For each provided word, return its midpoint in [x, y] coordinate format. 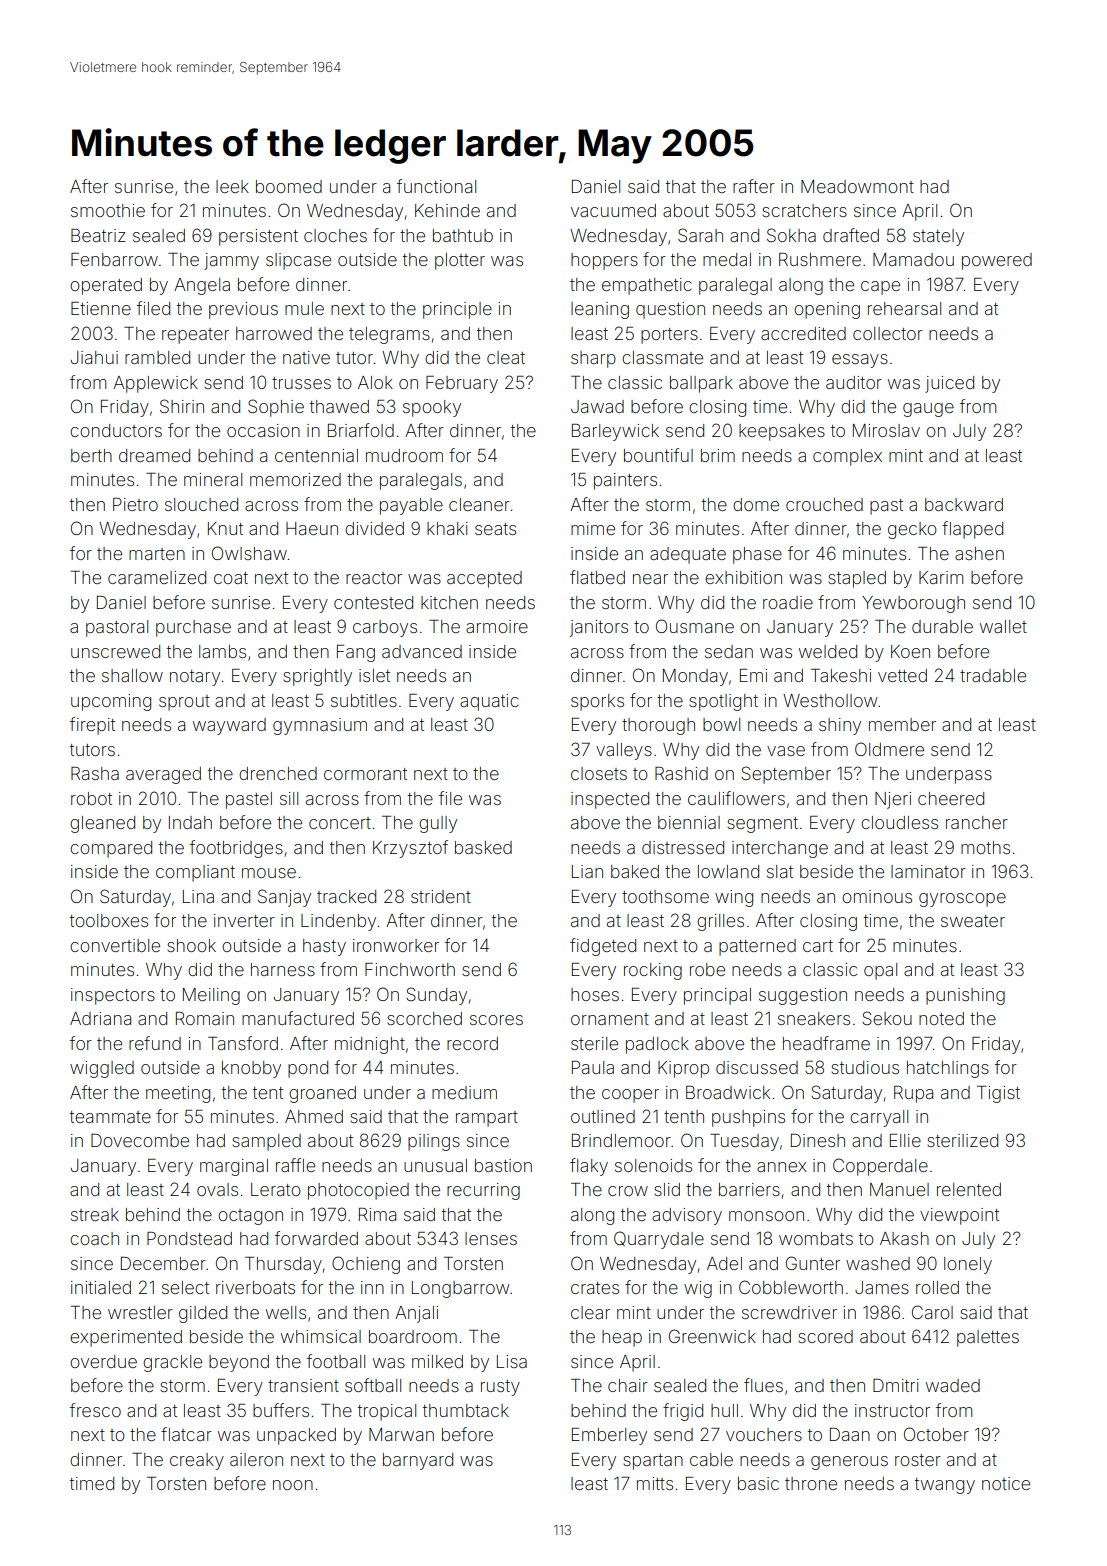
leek [232, 186]
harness [283, 969]
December [163, 1263]
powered [997, 261]
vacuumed [613, 210]
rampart [487, 1119]
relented [969, 1189]
